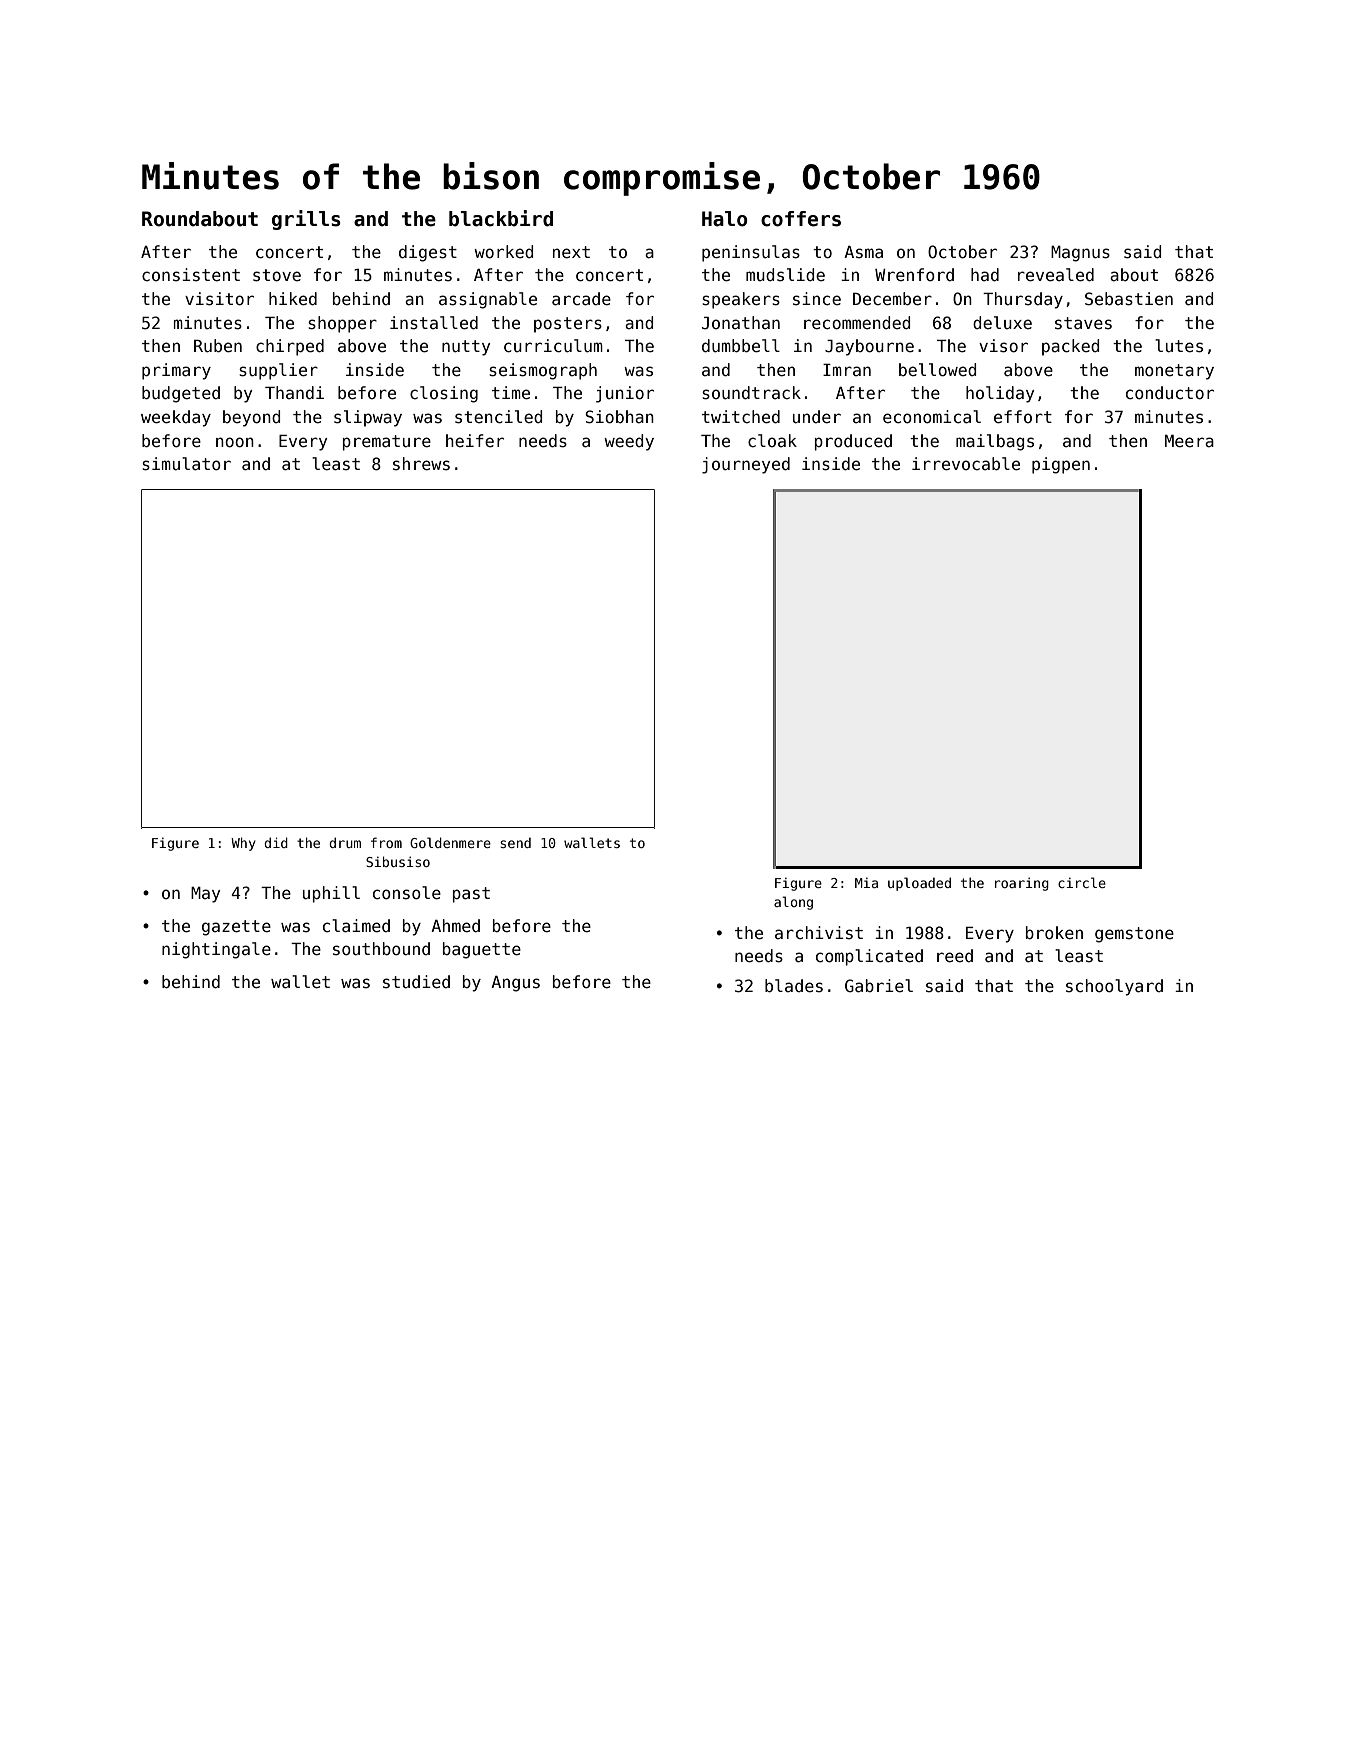 This page has width=1356, height=1755. I want to click on irrevocable, so click(966, 464).
